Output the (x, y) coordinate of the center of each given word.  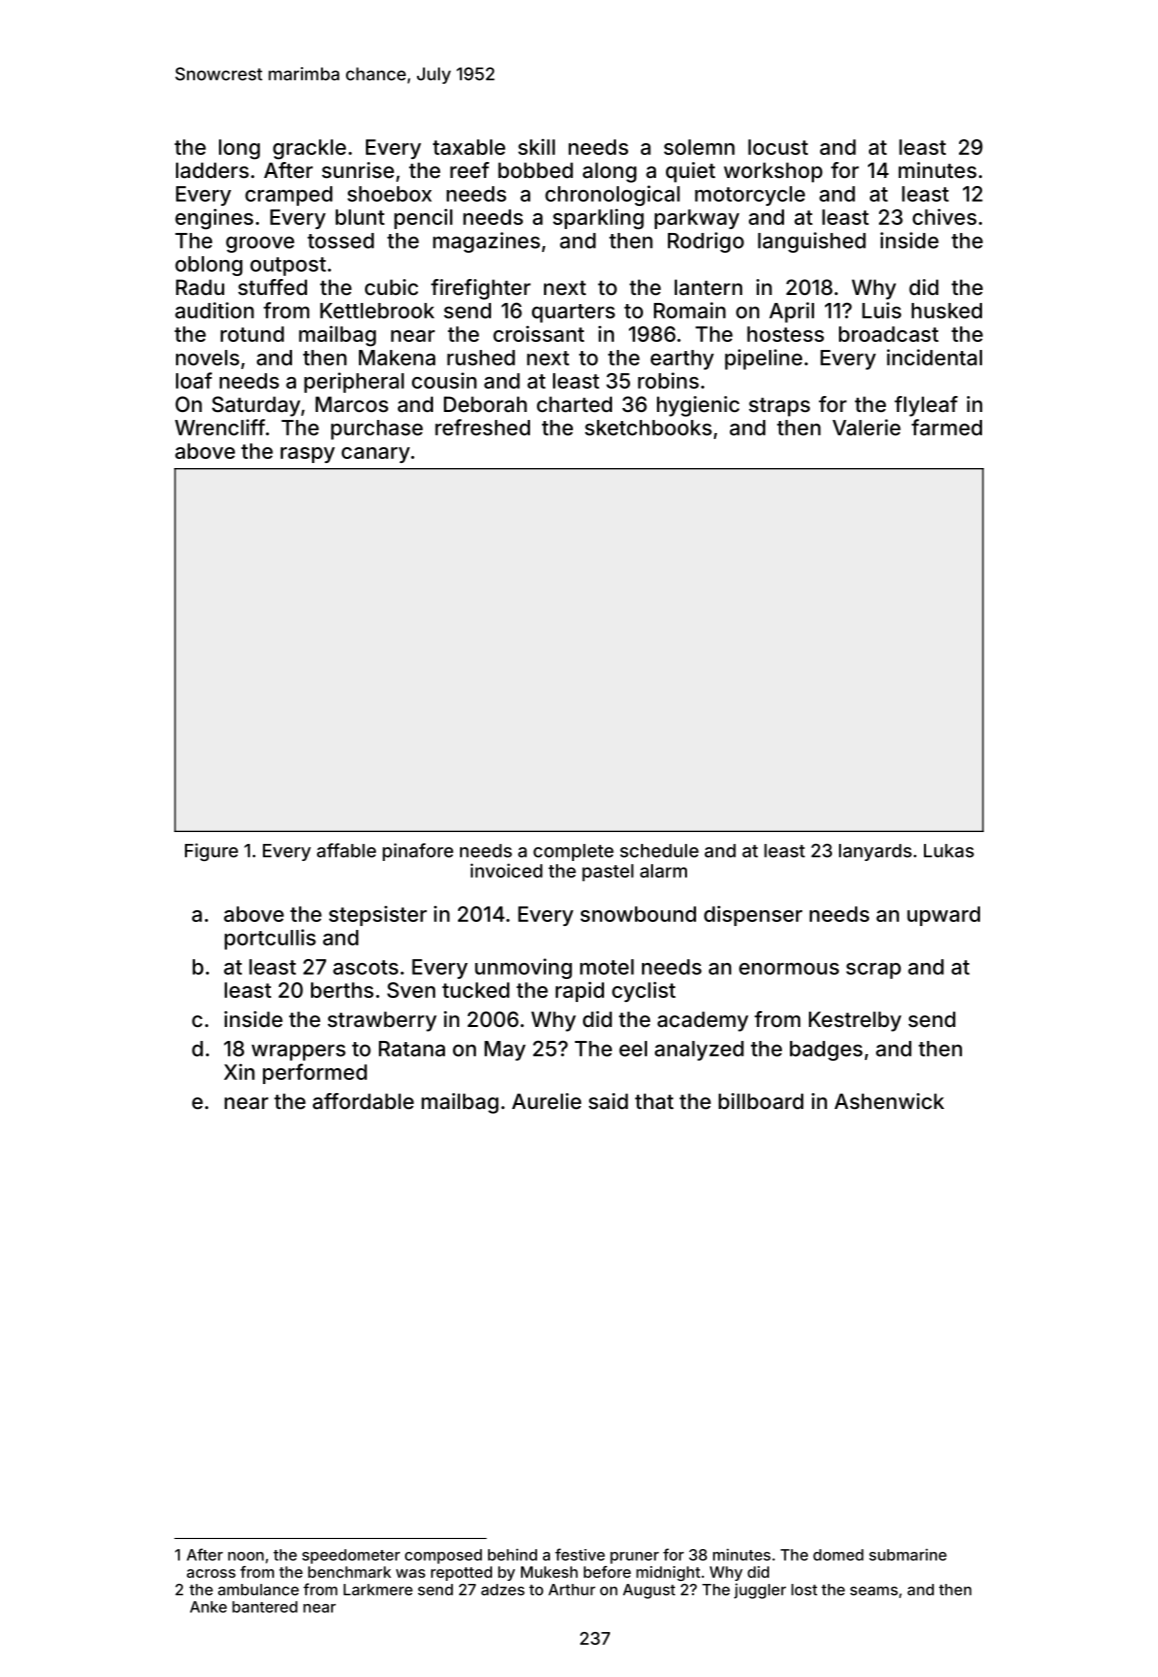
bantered (265, 1607)
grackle (309, 149)
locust (778, 147)
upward (943, 916)
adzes (503, 1590)
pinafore (418, 852)
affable (346, 850)
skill (536, 147)
